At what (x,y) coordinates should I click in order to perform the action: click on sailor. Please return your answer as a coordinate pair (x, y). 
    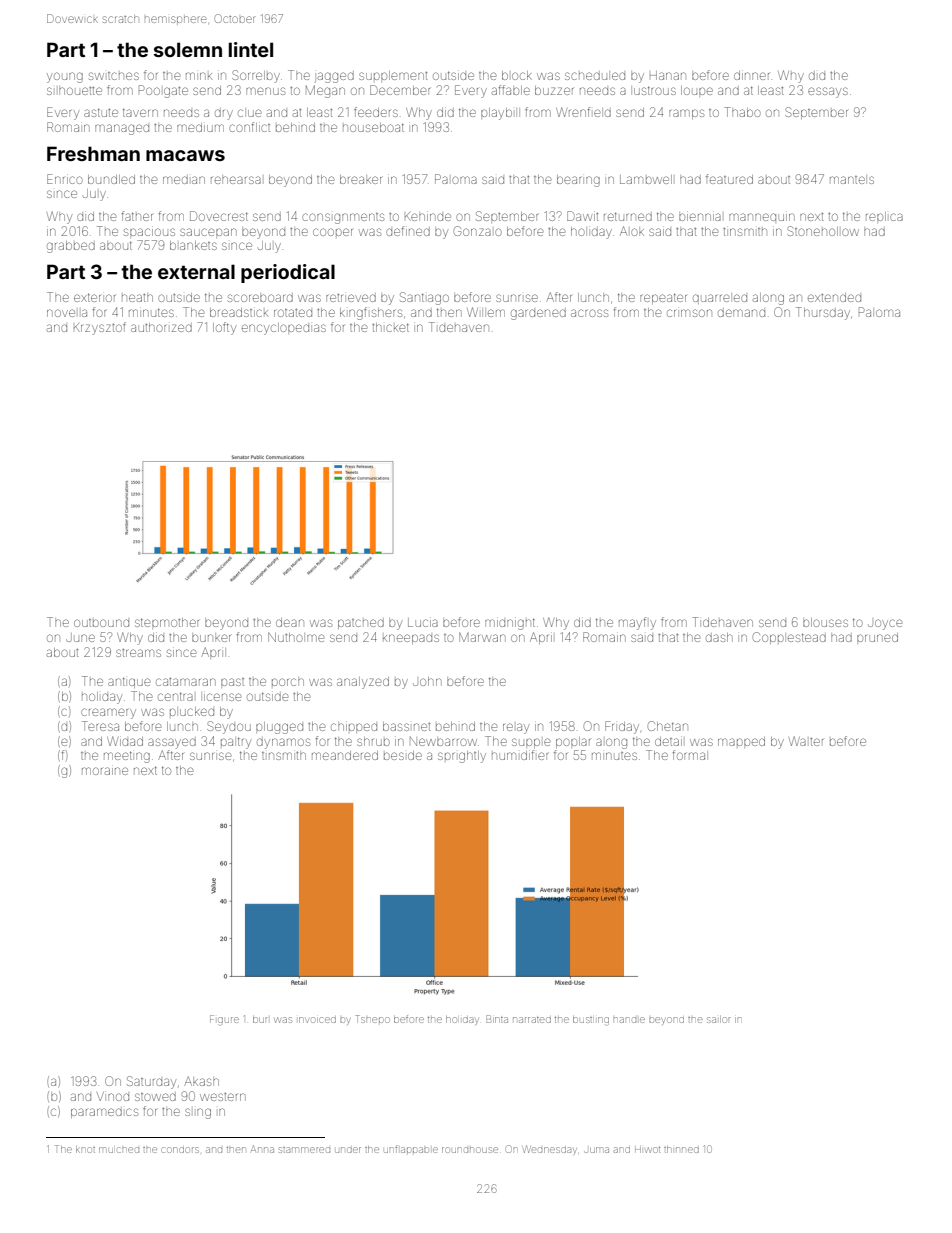
    Looking at the image, I should click on (718, 1019).
